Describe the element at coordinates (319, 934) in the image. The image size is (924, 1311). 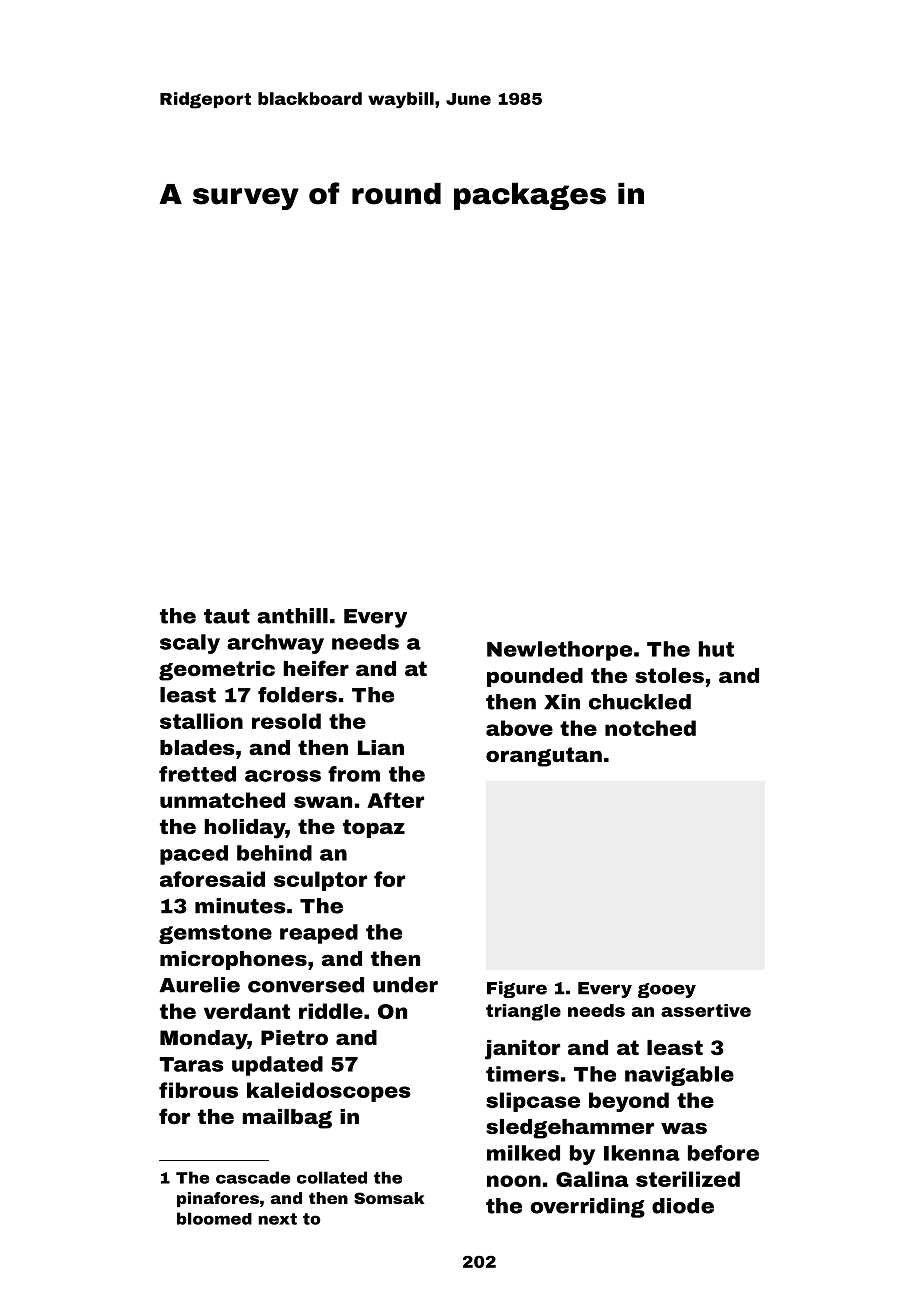
I see `reaped` at that location.
